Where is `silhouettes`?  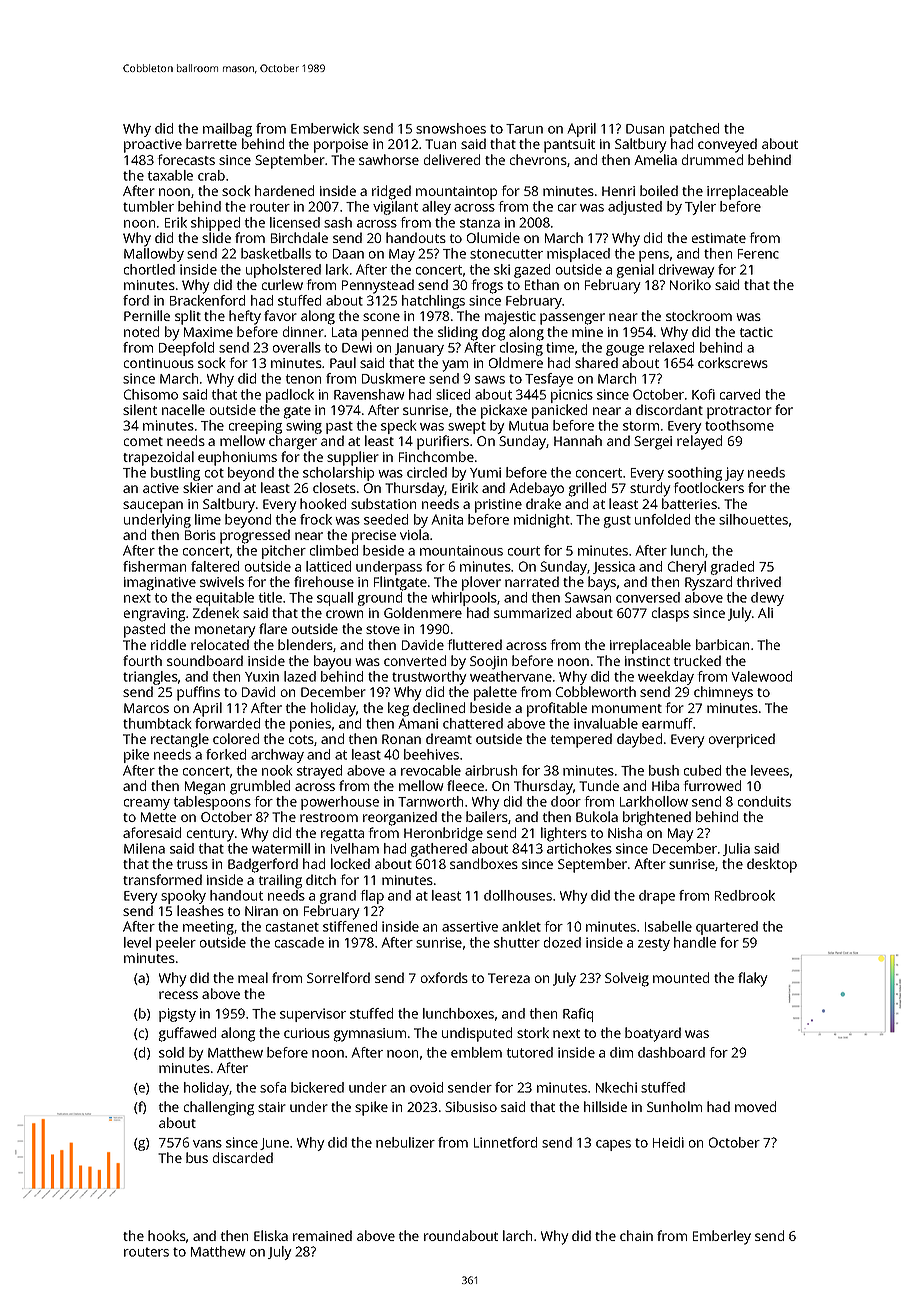
silhouettes is located at coordinates (753, 519).
